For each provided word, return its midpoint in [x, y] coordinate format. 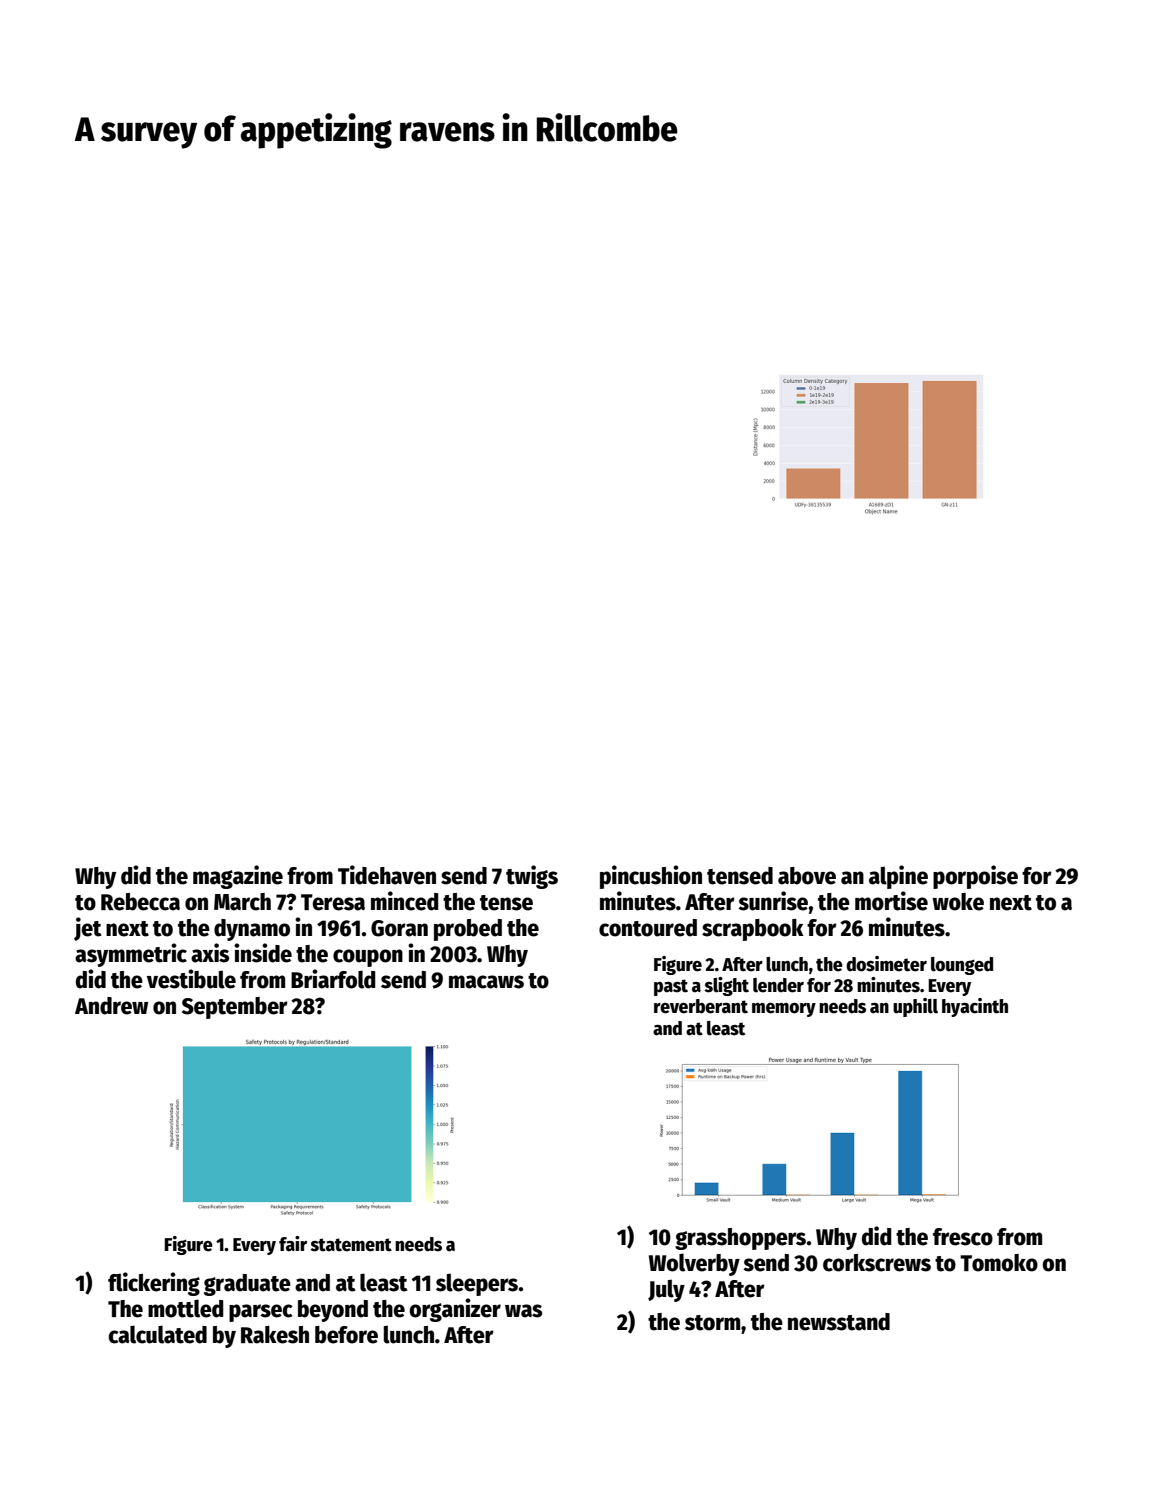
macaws [486, 982]
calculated [157, 1334]
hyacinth [975, 1007]
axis [210, 953]
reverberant [701, 1006]
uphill [915, 1007]
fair [293, 1244]
